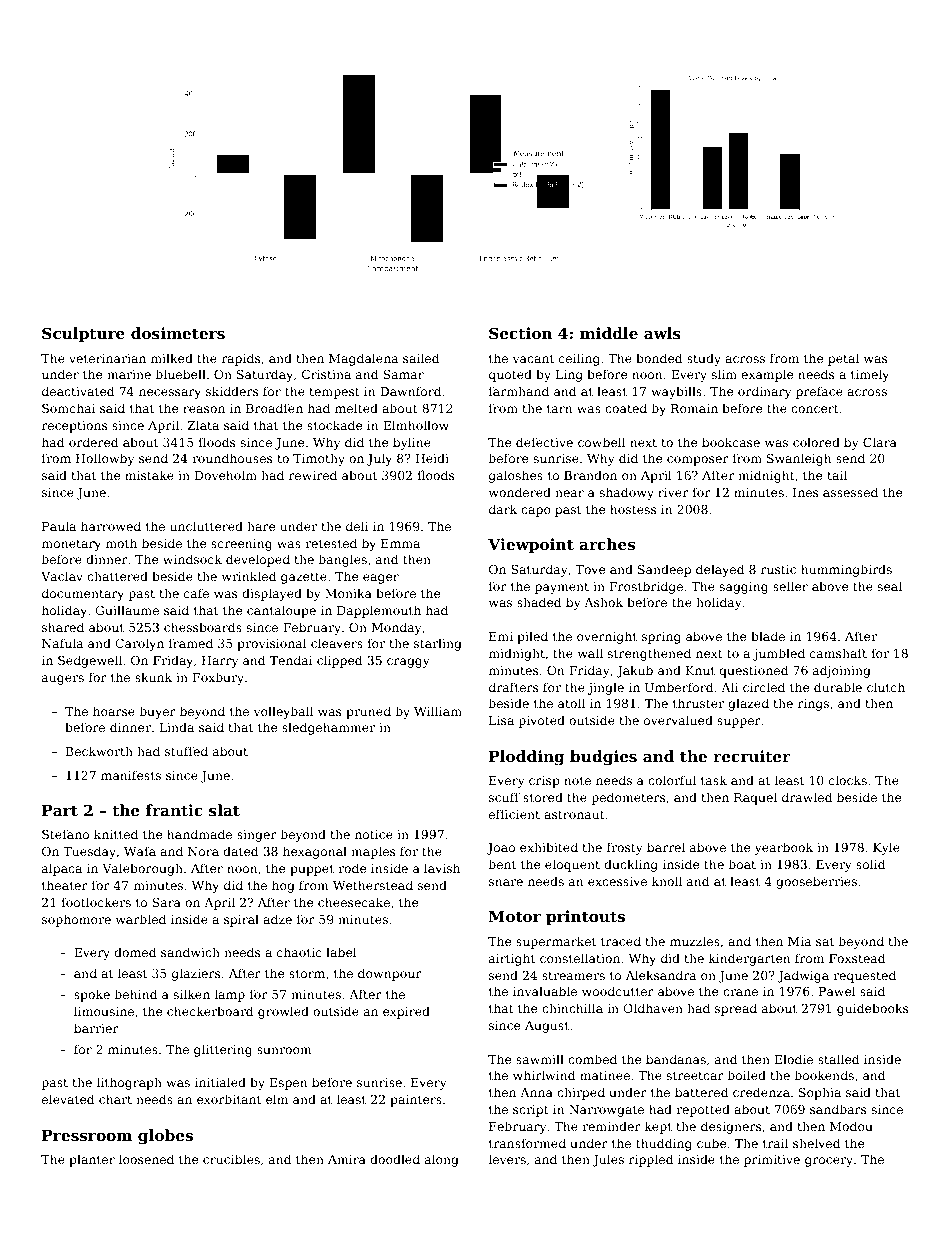 Image resolution: width=952 pixels, height=1233 pixels. What do you see at coordinates (313, 475) in the image?
I see `rewired` at bounding box center [313, 475].
